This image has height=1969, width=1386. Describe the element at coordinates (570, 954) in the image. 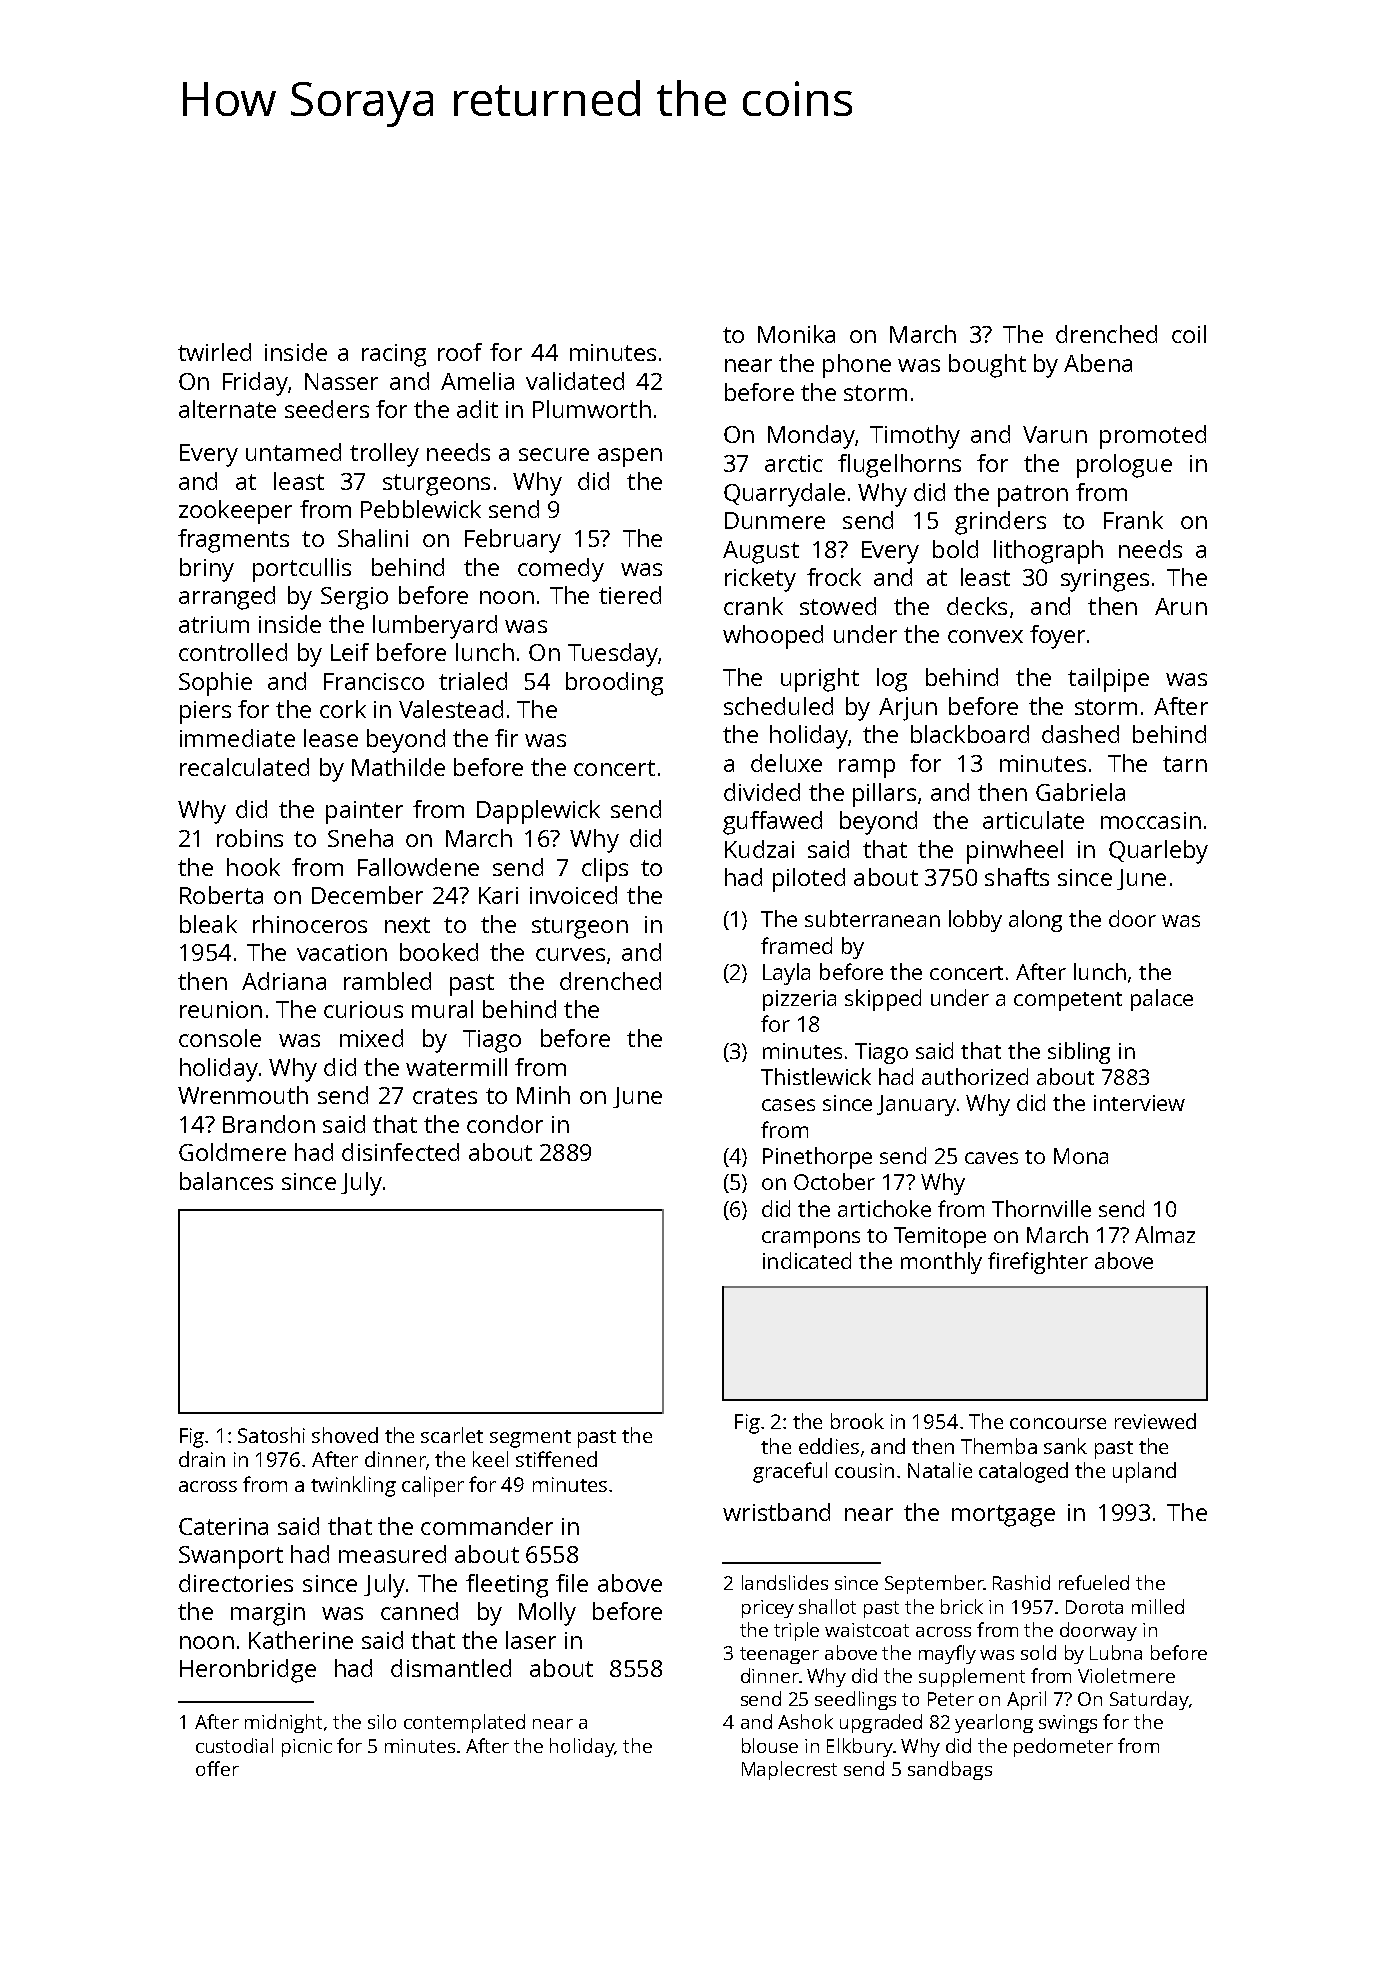

I see `curves` at that location.
